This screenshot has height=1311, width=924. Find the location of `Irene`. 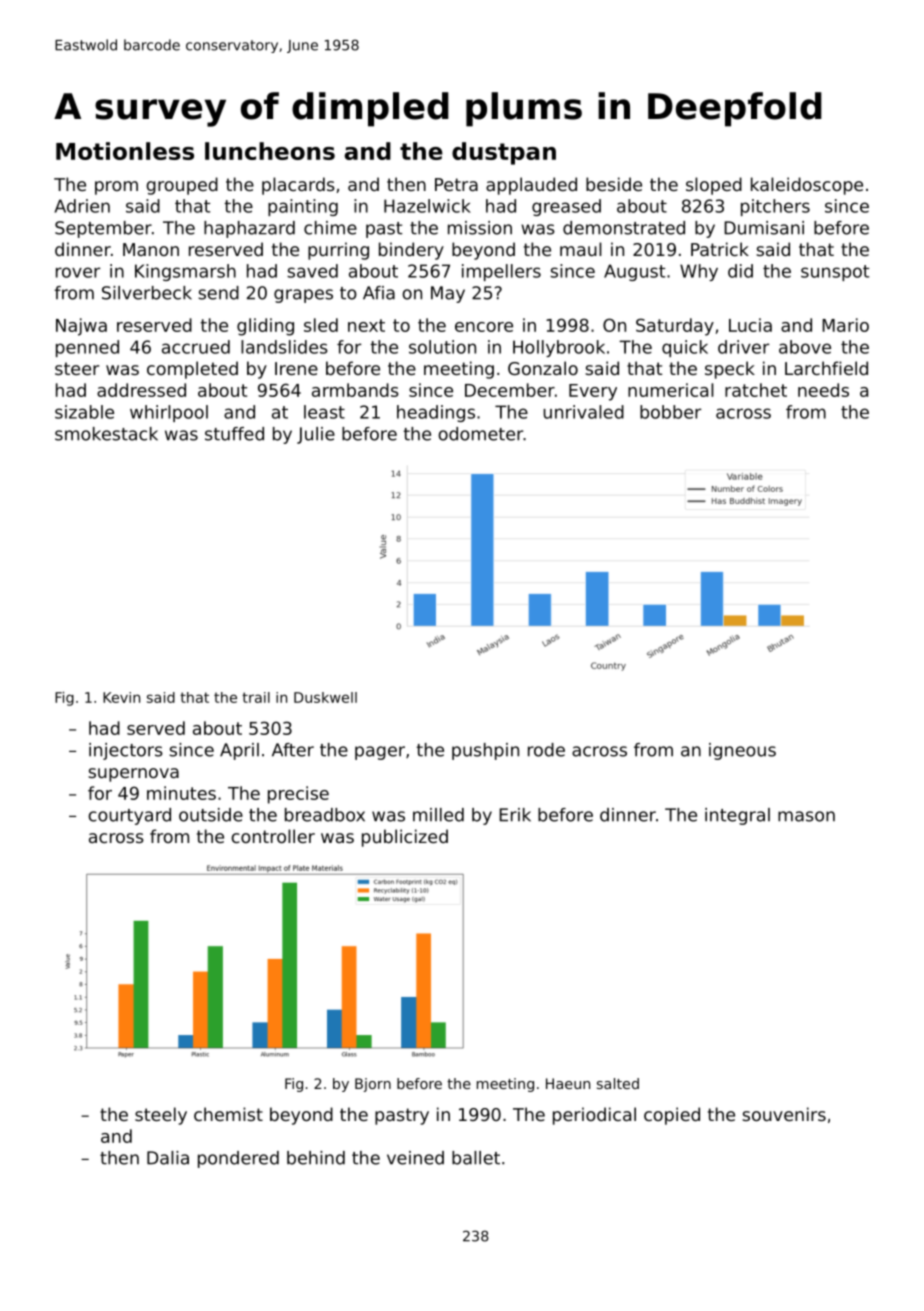

Irene is located at coordinates (296, 368).
